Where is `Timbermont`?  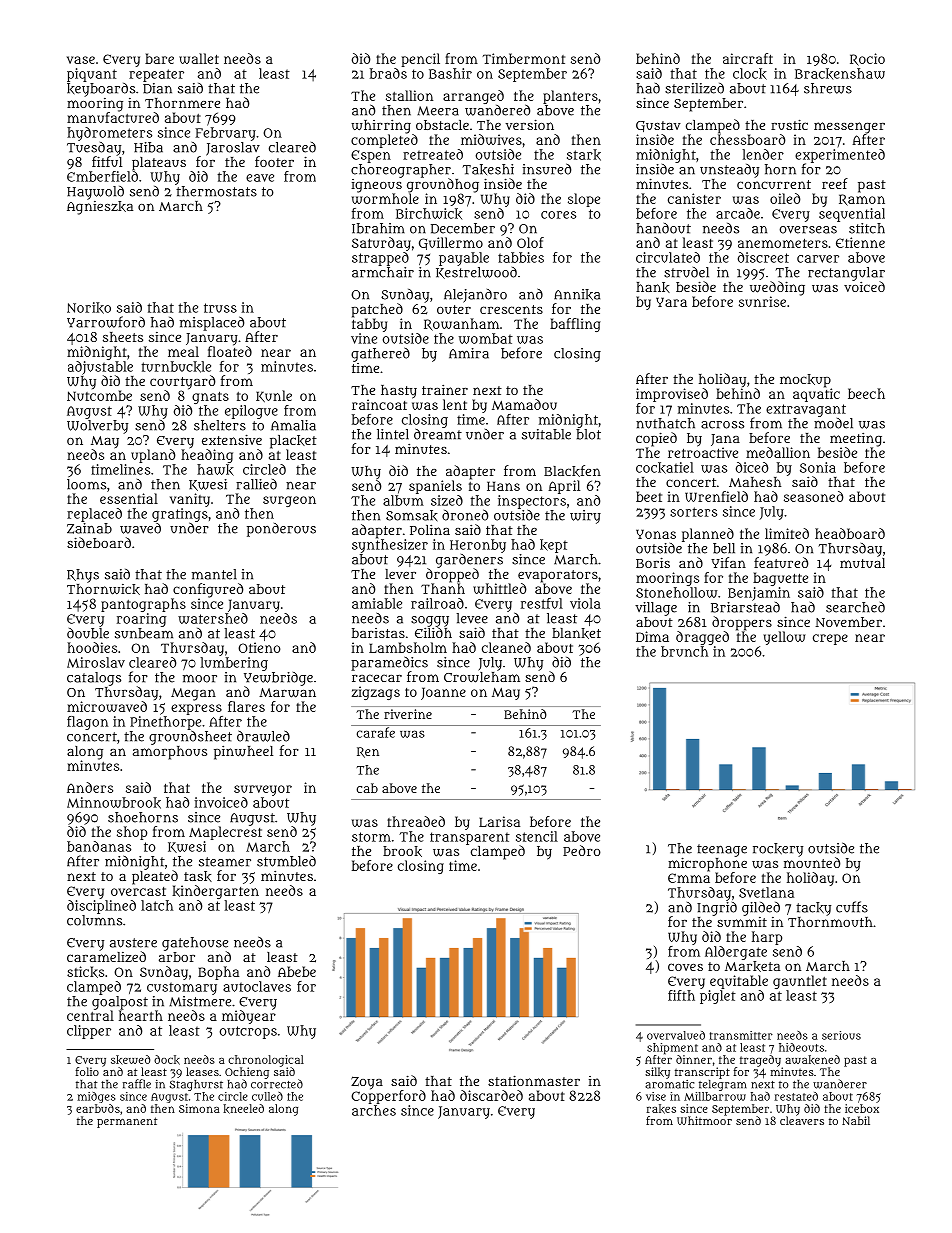
Timbermont is located at coordinates (523, 58).
